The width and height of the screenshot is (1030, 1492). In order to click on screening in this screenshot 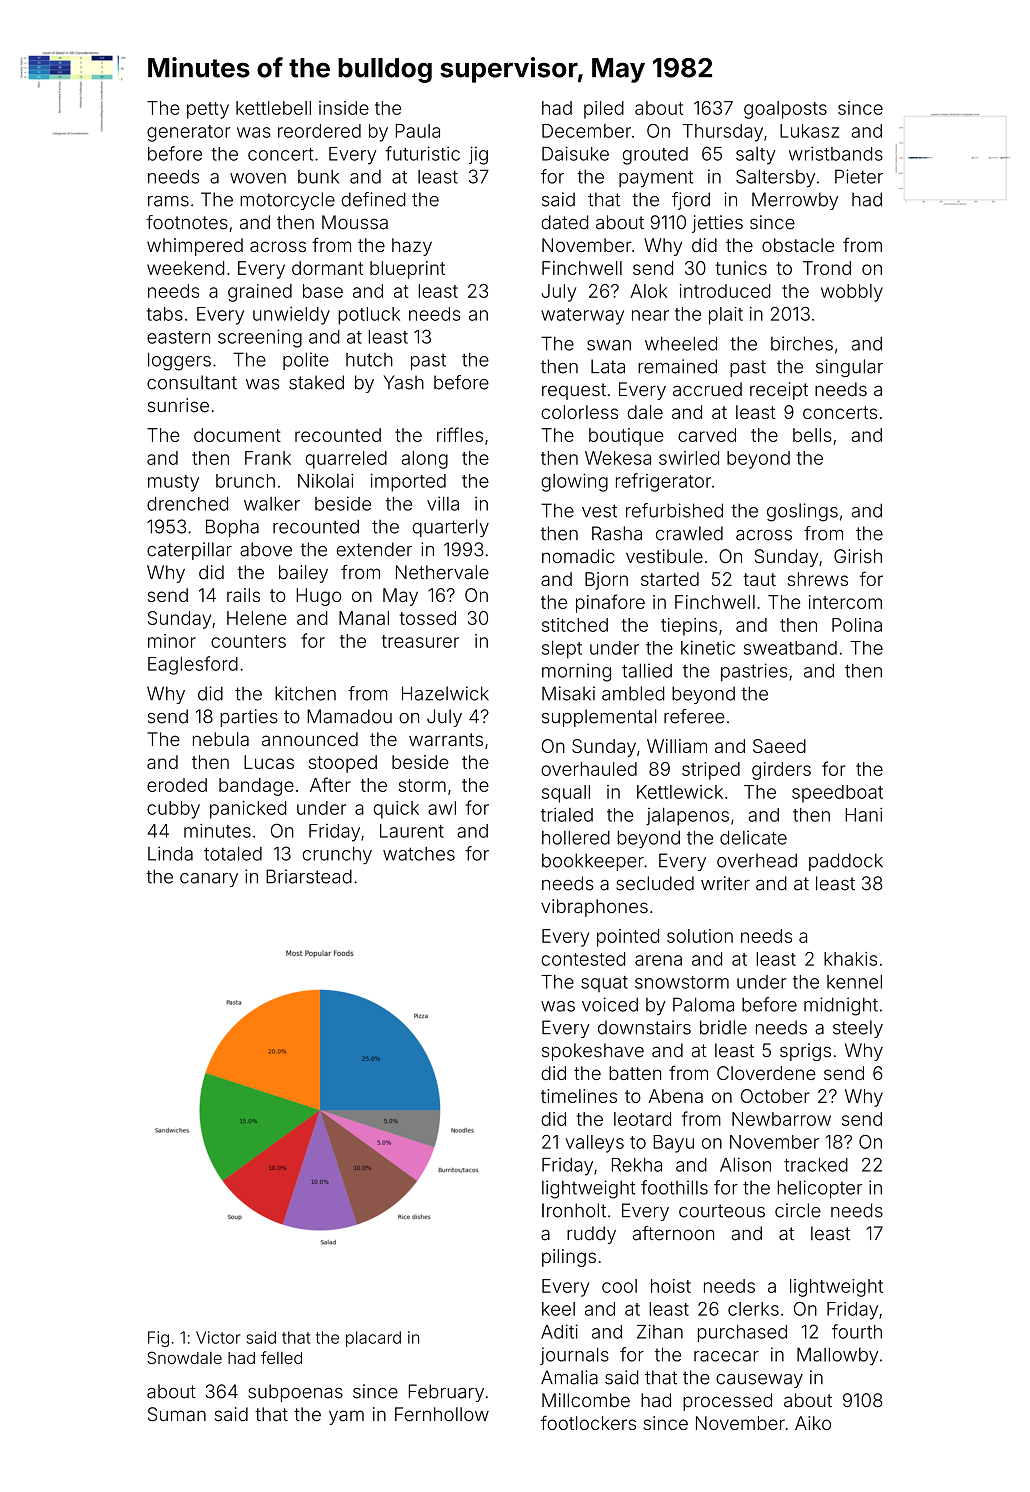, I will do `click(260, 338)`.
